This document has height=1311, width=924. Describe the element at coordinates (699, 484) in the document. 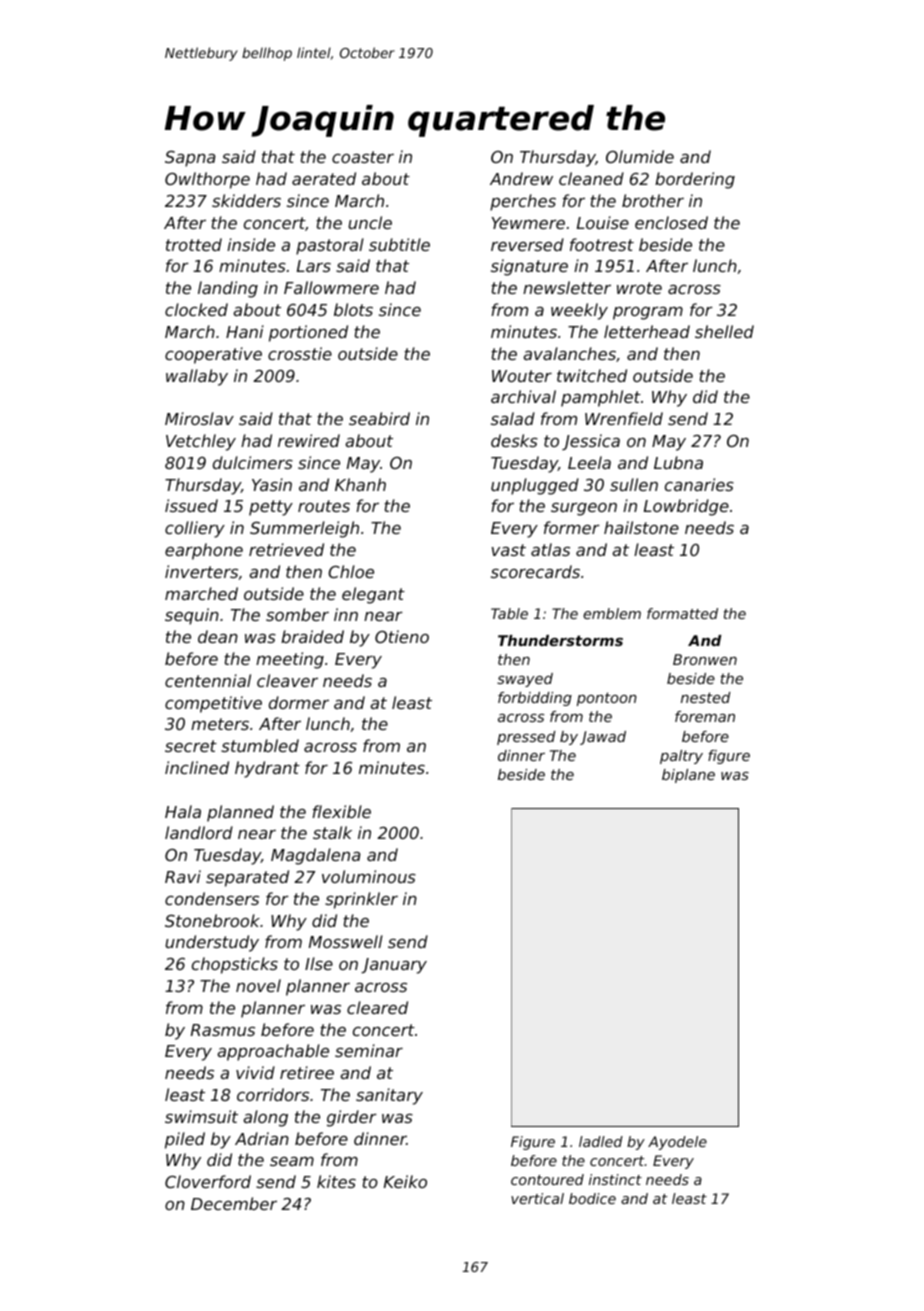

I see `canaries` at that location.
